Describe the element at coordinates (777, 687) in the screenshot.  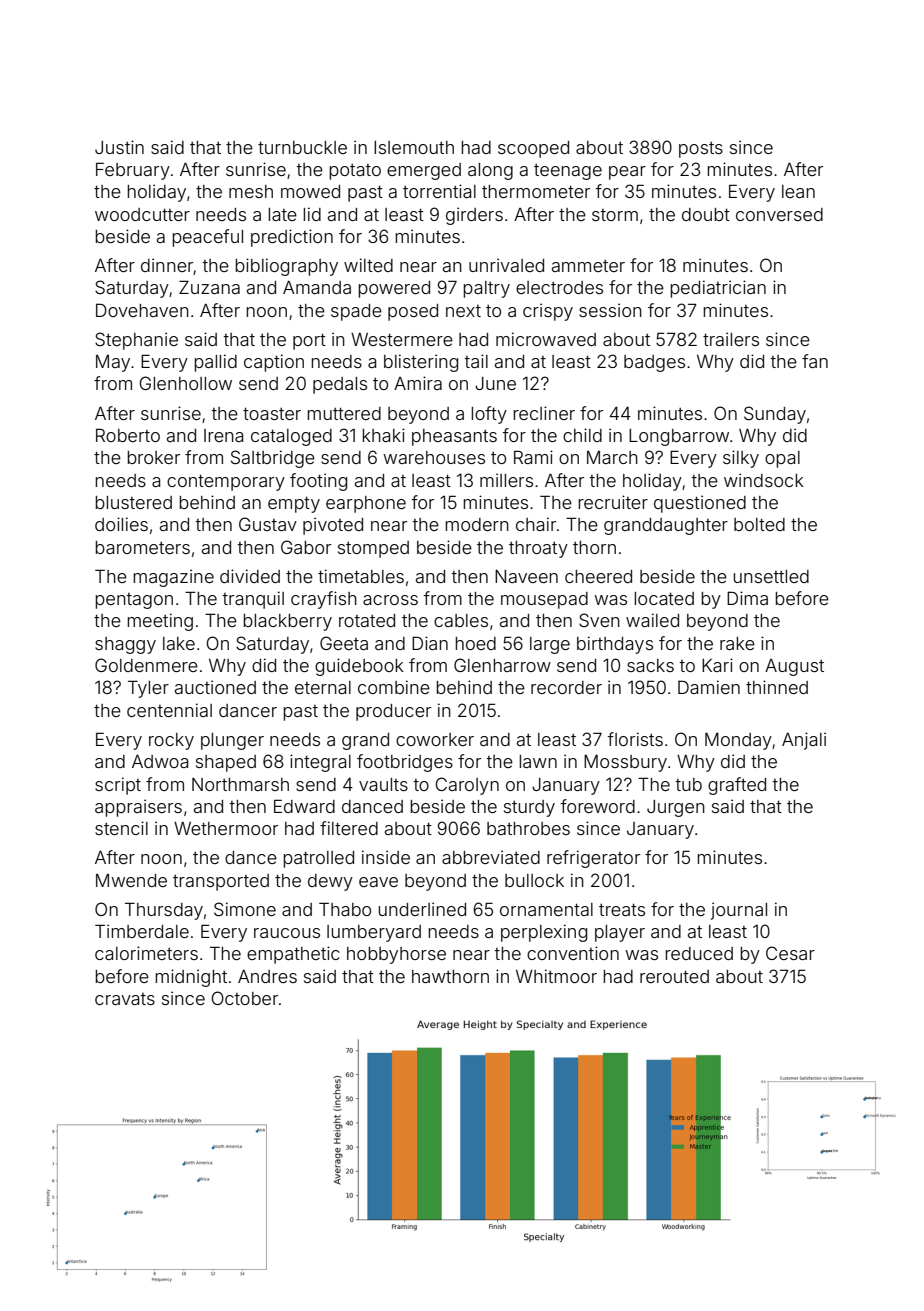
I see `thinned` at that location.
